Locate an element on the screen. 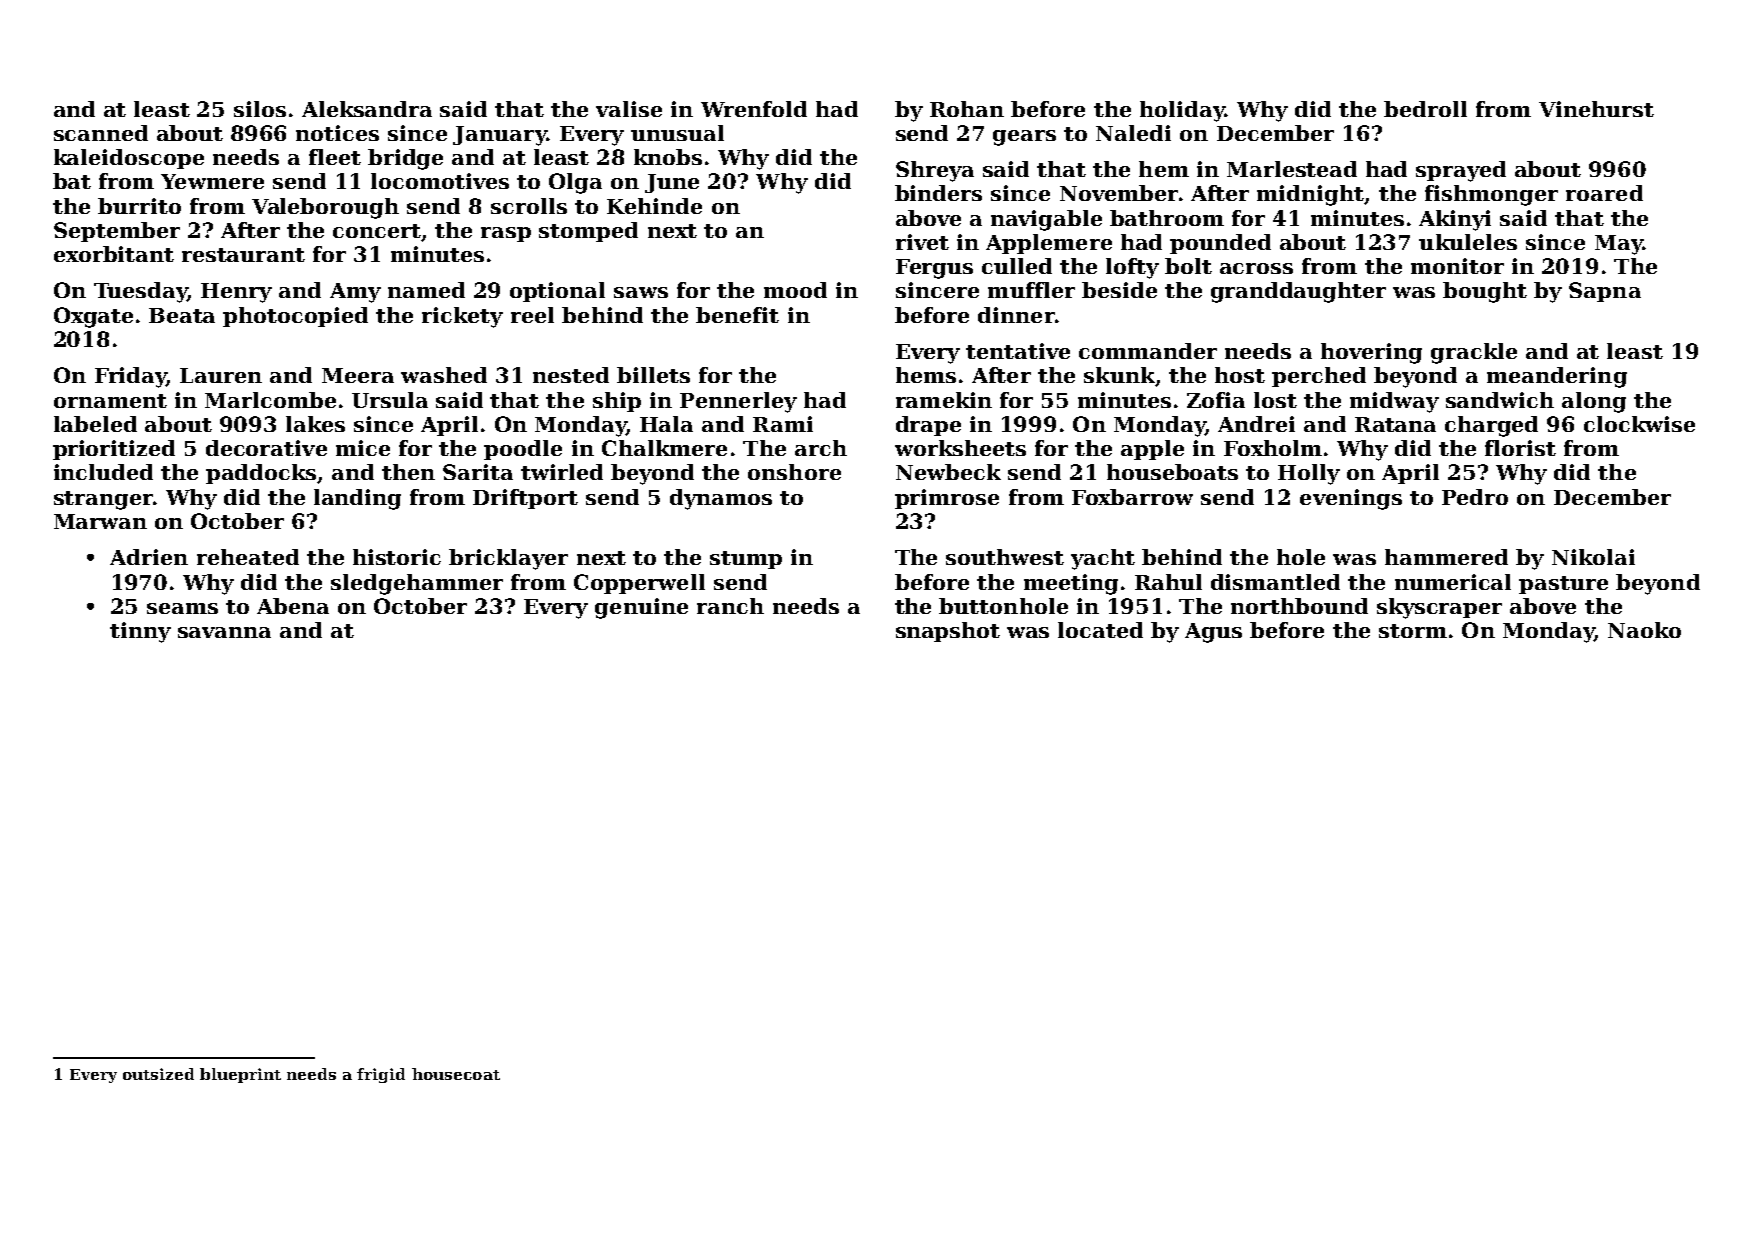 This screenshot has width=1761, height=1245. twirled is located at coordinates (562, 472).
